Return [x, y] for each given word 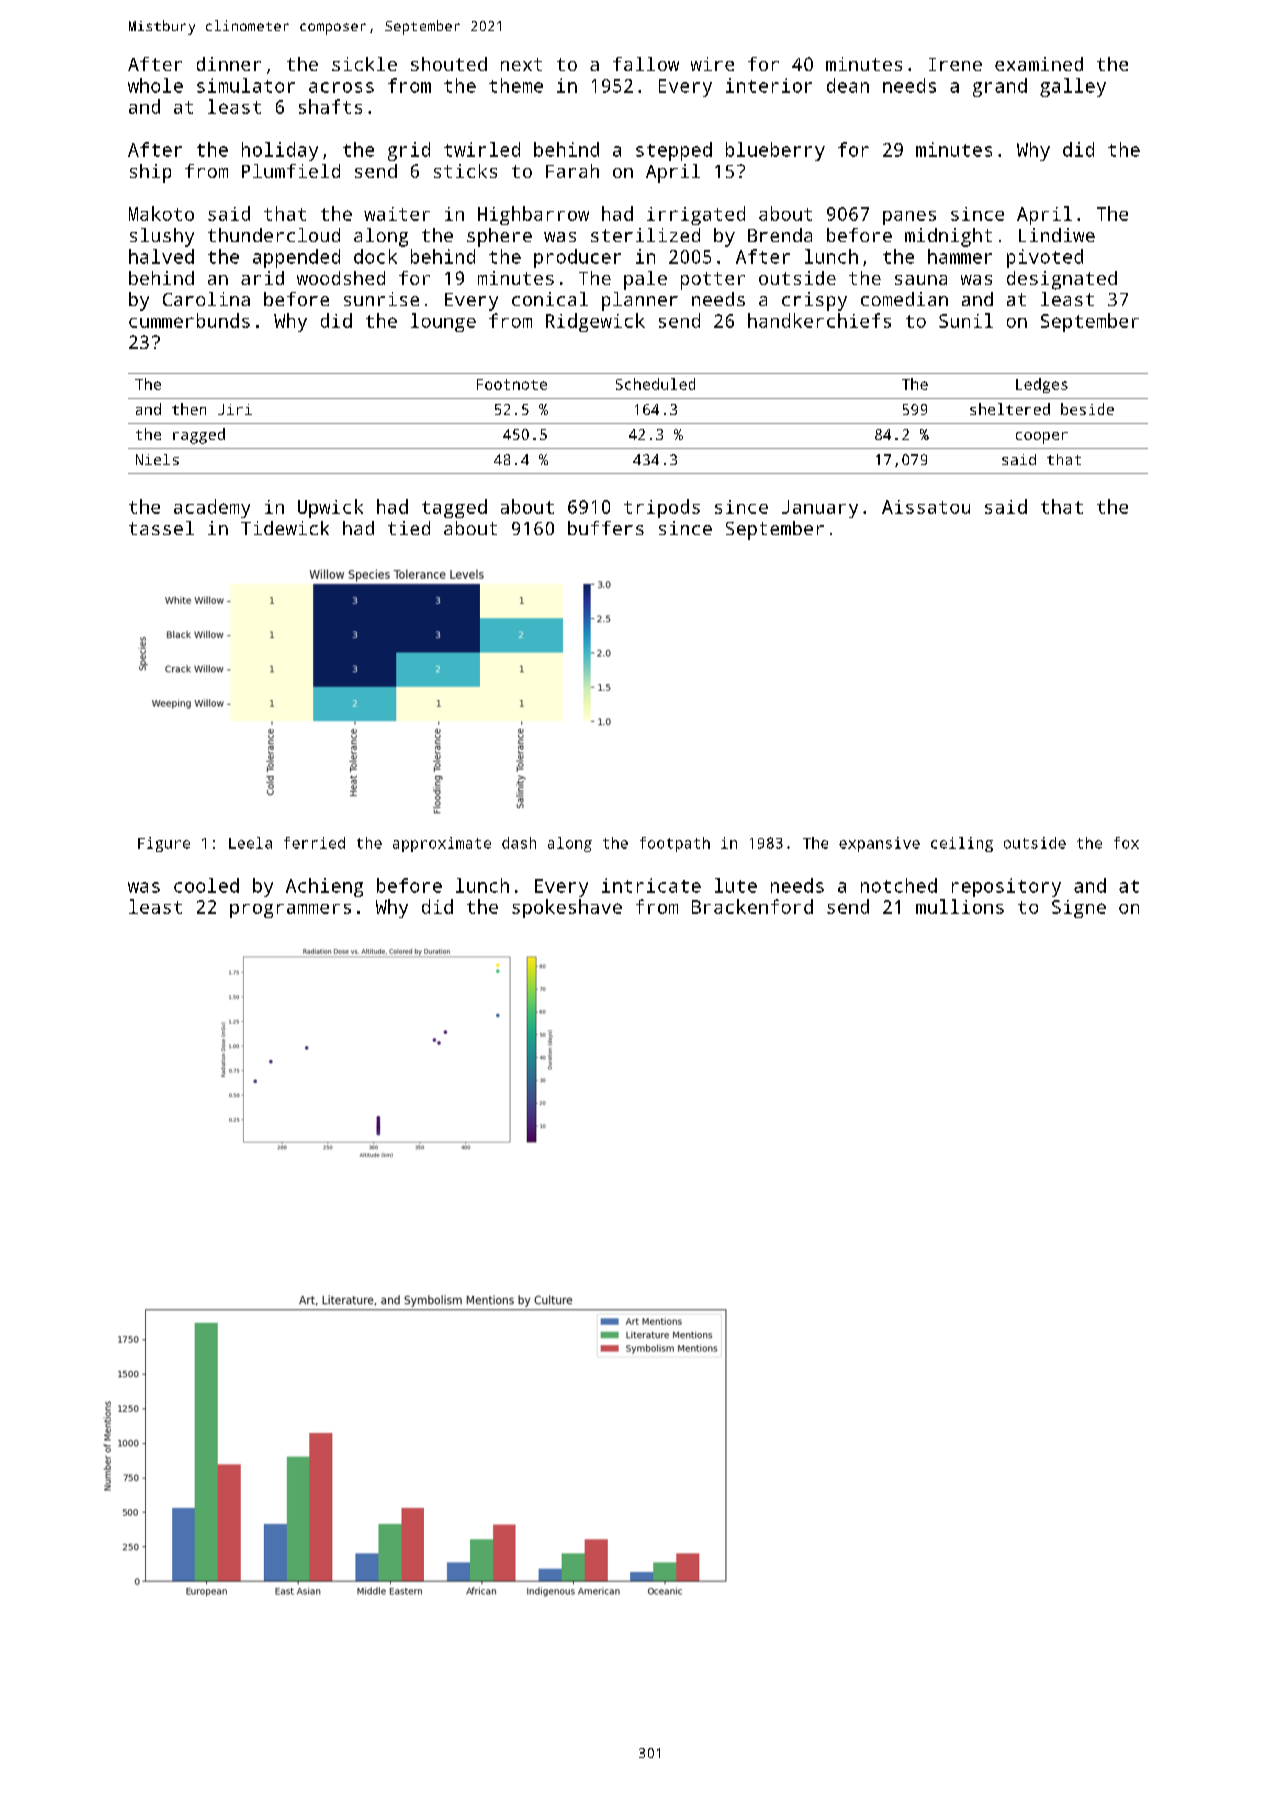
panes [909, 218]
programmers [290, 911]
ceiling [962, 844]
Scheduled [655, 384]
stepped [674, 151]
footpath [675, 844]
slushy [162, 237]
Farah [572, 171]
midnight [948, 237]
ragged [199, 436]
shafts [330, 106]
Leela [250, 843]
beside [1087, 409]
